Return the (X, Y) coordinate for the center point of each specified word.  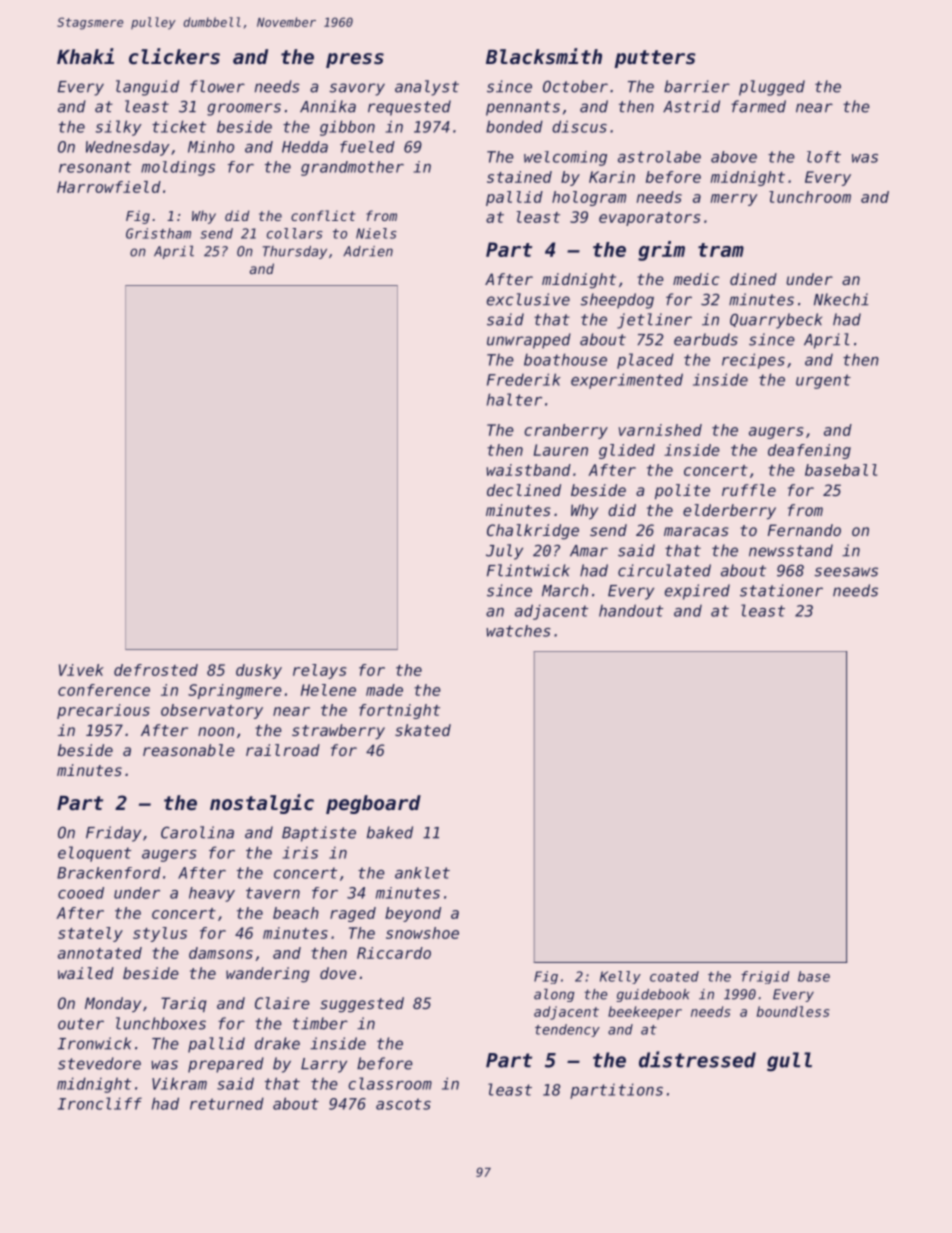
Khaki (85, 56)
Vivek (81, 670)
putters (655, 59)
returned (227, 1103)
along (554, 995)
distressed (697, 1059)
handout (631, 610)
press (355, 60)
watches (518, 631)
